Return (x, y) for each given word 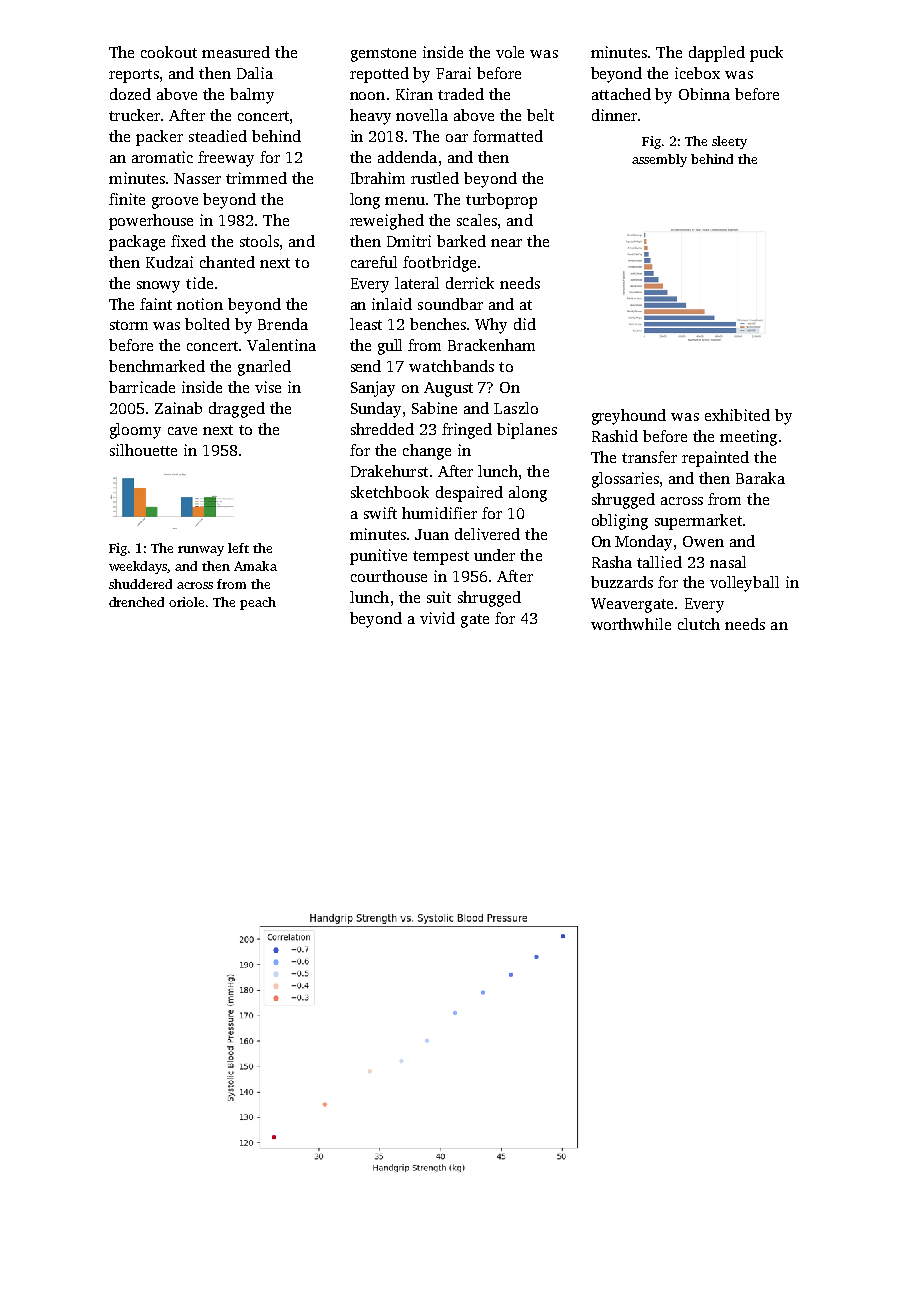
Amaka (255, 566)
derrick (470, 283)
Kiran (414, 94)
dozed (130, 94)
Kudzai (169, 262)
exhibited (737, 415)
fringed (467, 431)
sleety (729, 142)
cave (182, 431)
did (525, 324)
